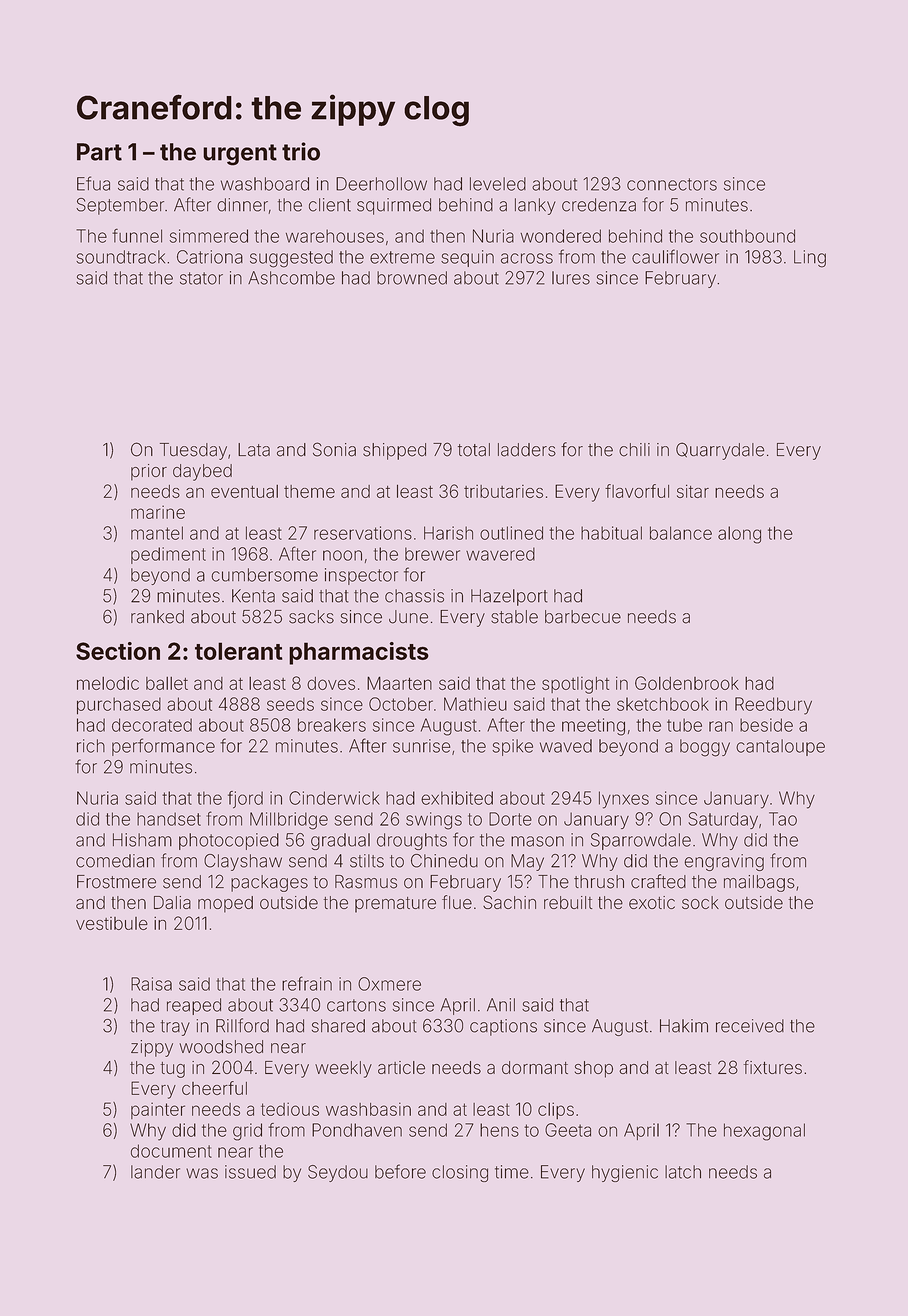 The height and width of the image is (1316, 908). What do you see at coordinates (511, 533) in the image?
I see `outlined` at bounding box center [511, 533].
